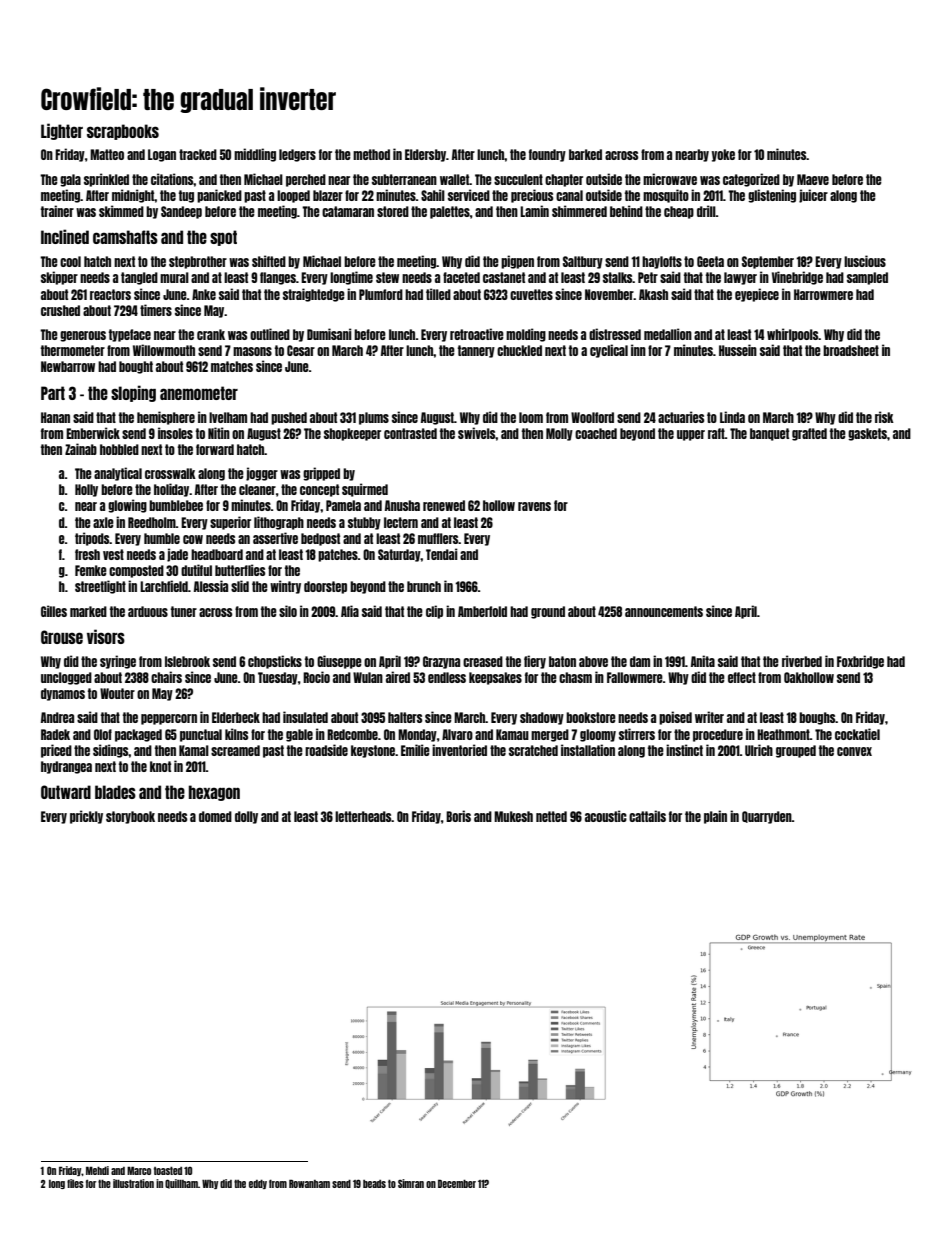  Describe the element at coordinates (424, 586) in the screenshot. I see `brunch` at that location.
